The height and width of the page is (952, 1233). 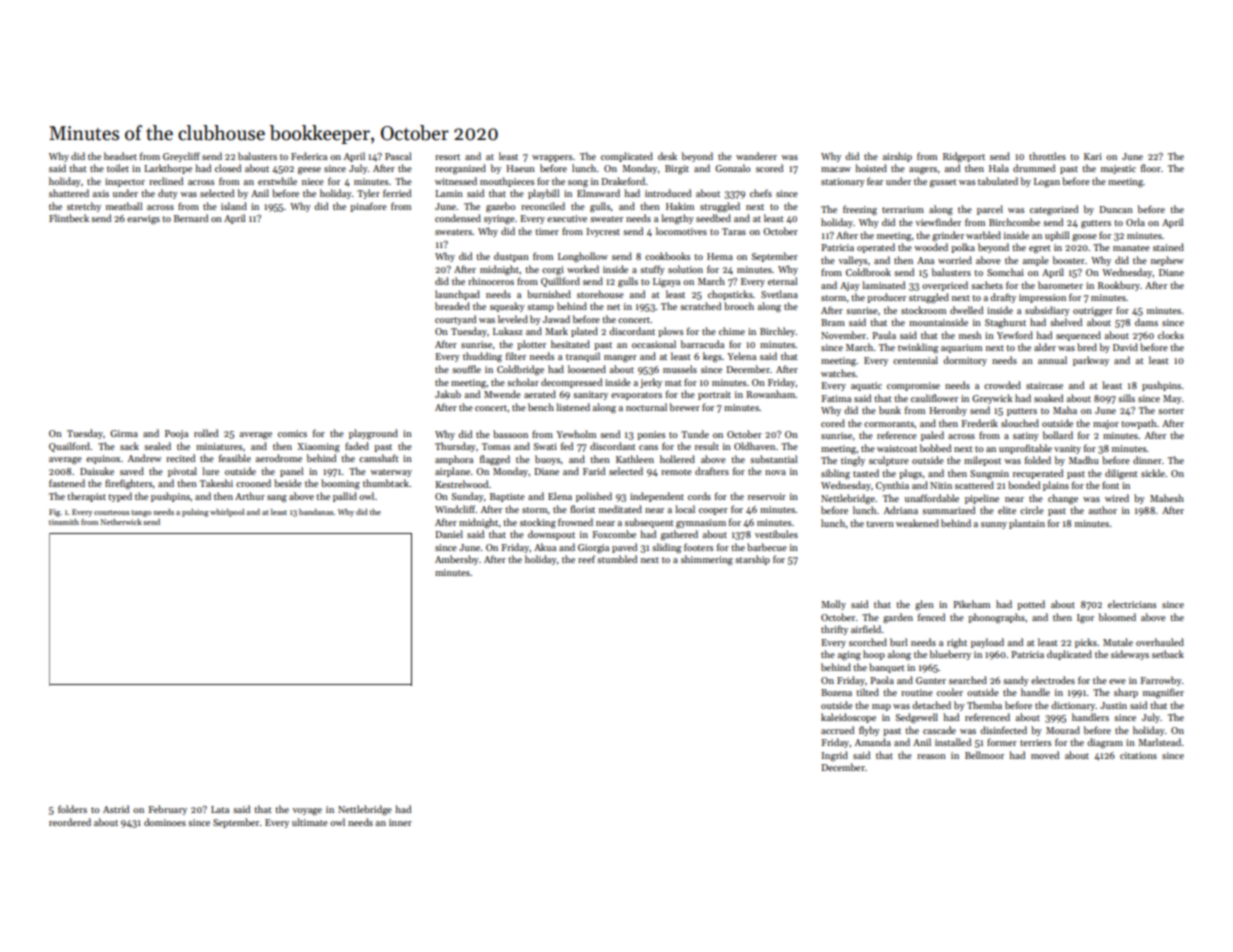 I want to click on bonded, so click(x=1024, y=485).
